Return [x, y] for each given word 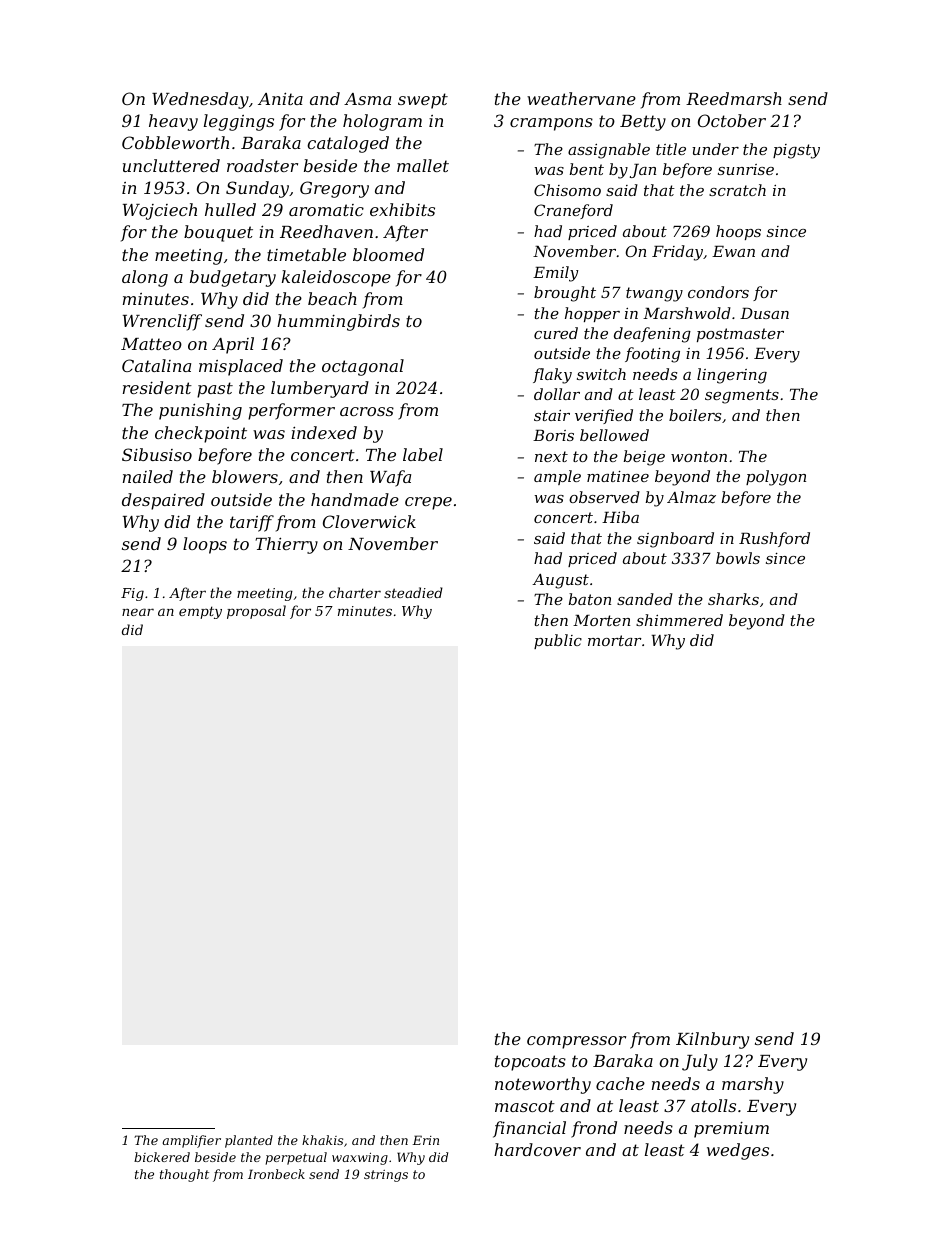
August [560, 581]
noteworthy [543, 1085]
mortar [615, 640]
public [558, 641]
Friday [677, 253]
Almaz [691, 497]
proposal [256, 612]
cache [620, 1083]
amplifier [191, 1141]
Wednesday [200, 100]
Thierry [286, 545]
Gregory [334, 189]
